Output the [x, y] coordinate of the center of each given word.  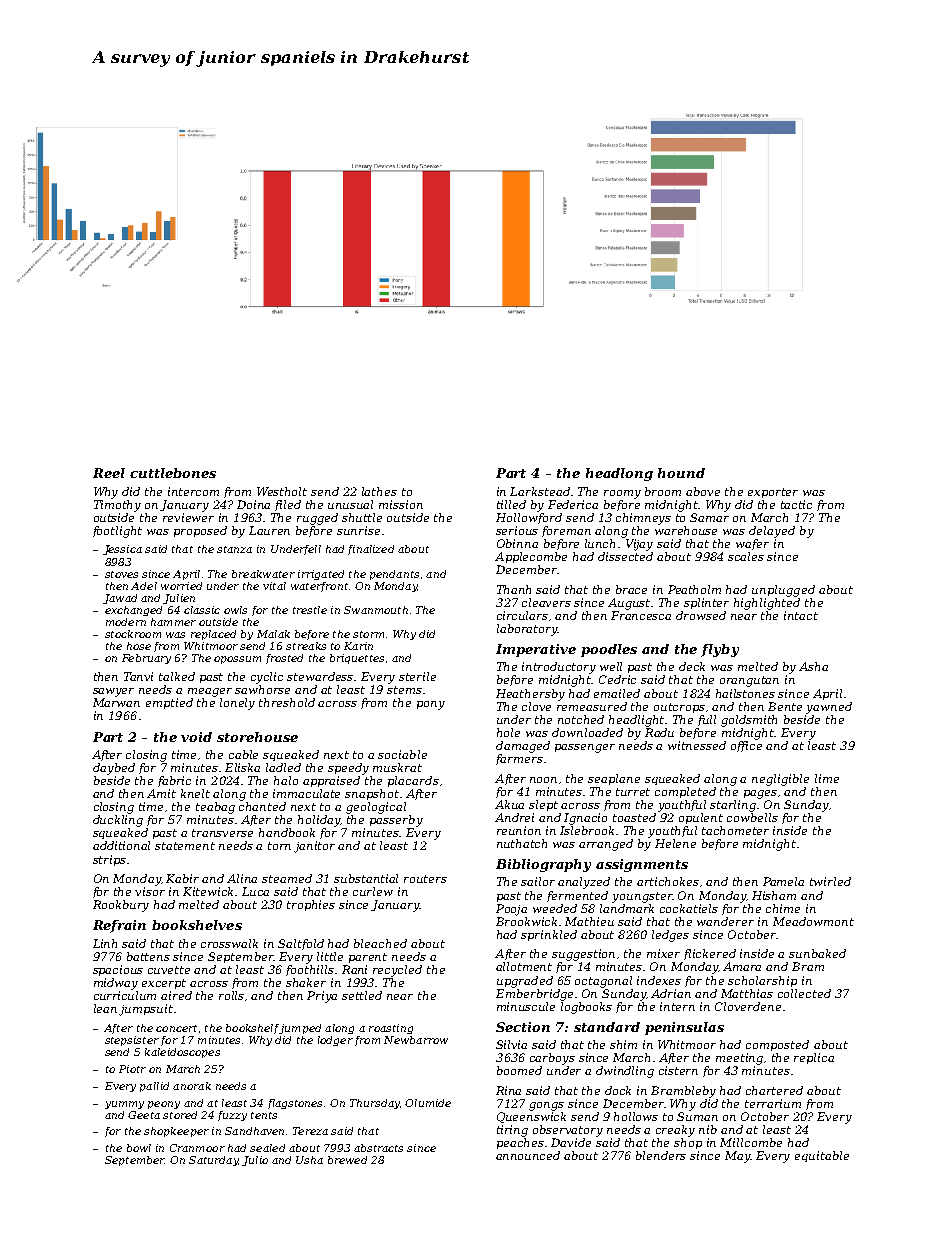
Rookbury [121, 906]
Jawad [120, 599]
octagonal [603, 982]
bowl [139, 1148]
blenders [661, 1155]
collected [804, 993]
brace [631, 589]
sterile [417, 676]
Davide [571, 1142]
